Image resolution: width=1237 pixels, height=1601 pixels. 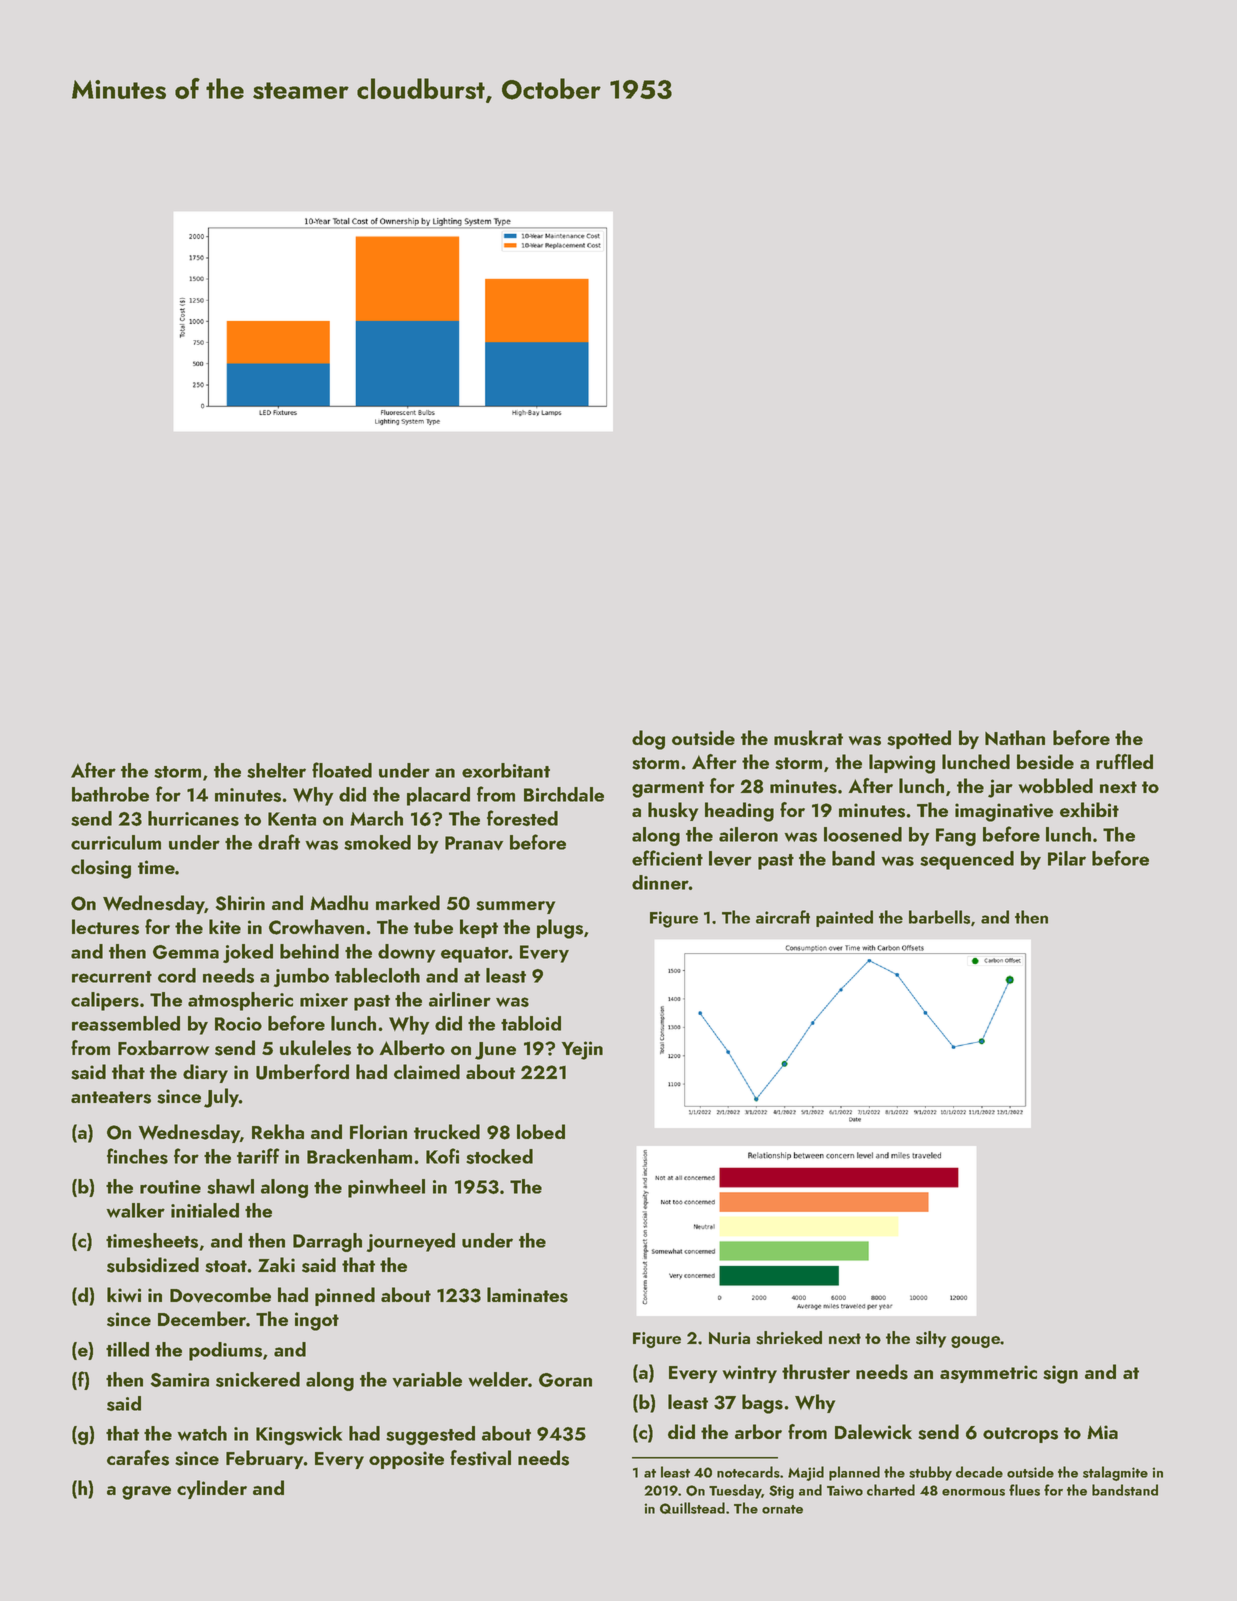 What do you see at coordinates (105, 927) in the screenshot?
I see `lectures` at bounding box center [105, 927].
